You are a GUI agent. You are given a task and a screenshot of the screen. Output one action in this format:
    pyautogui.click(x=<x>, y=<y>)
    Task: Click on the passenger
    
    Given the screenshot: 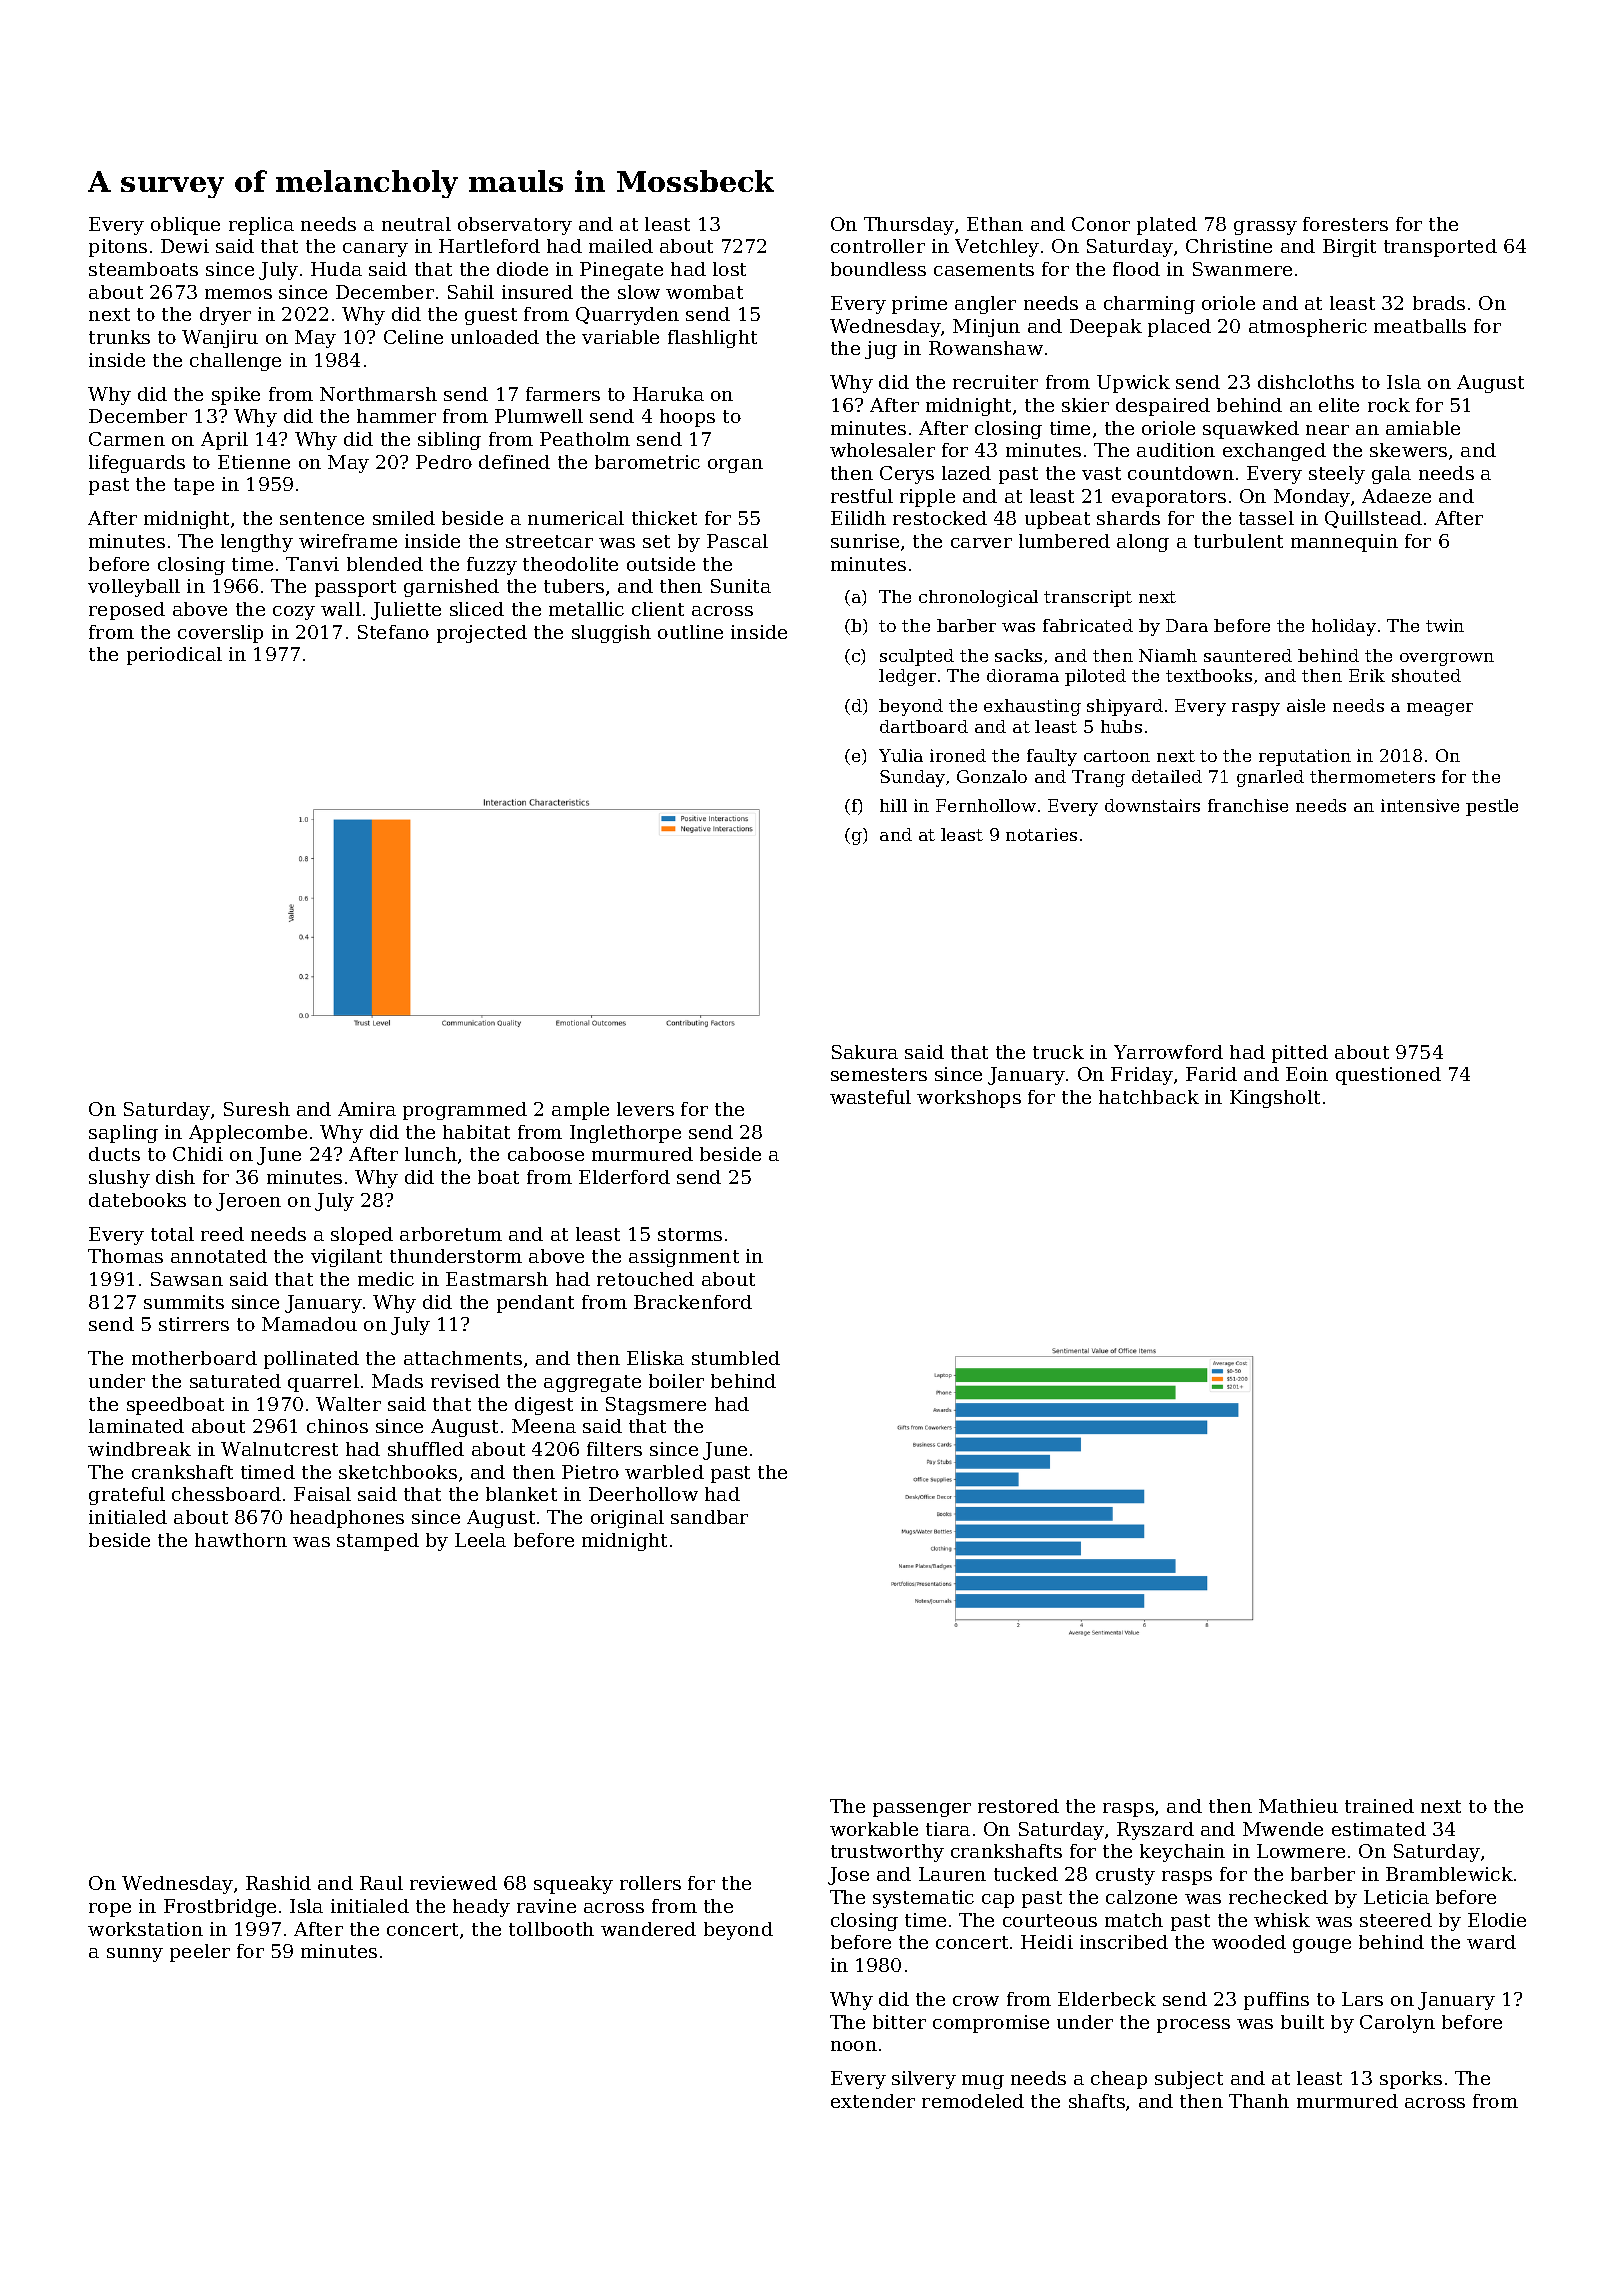 What is the action you would take?
    pyautogui.click(x=922, y=1810)
